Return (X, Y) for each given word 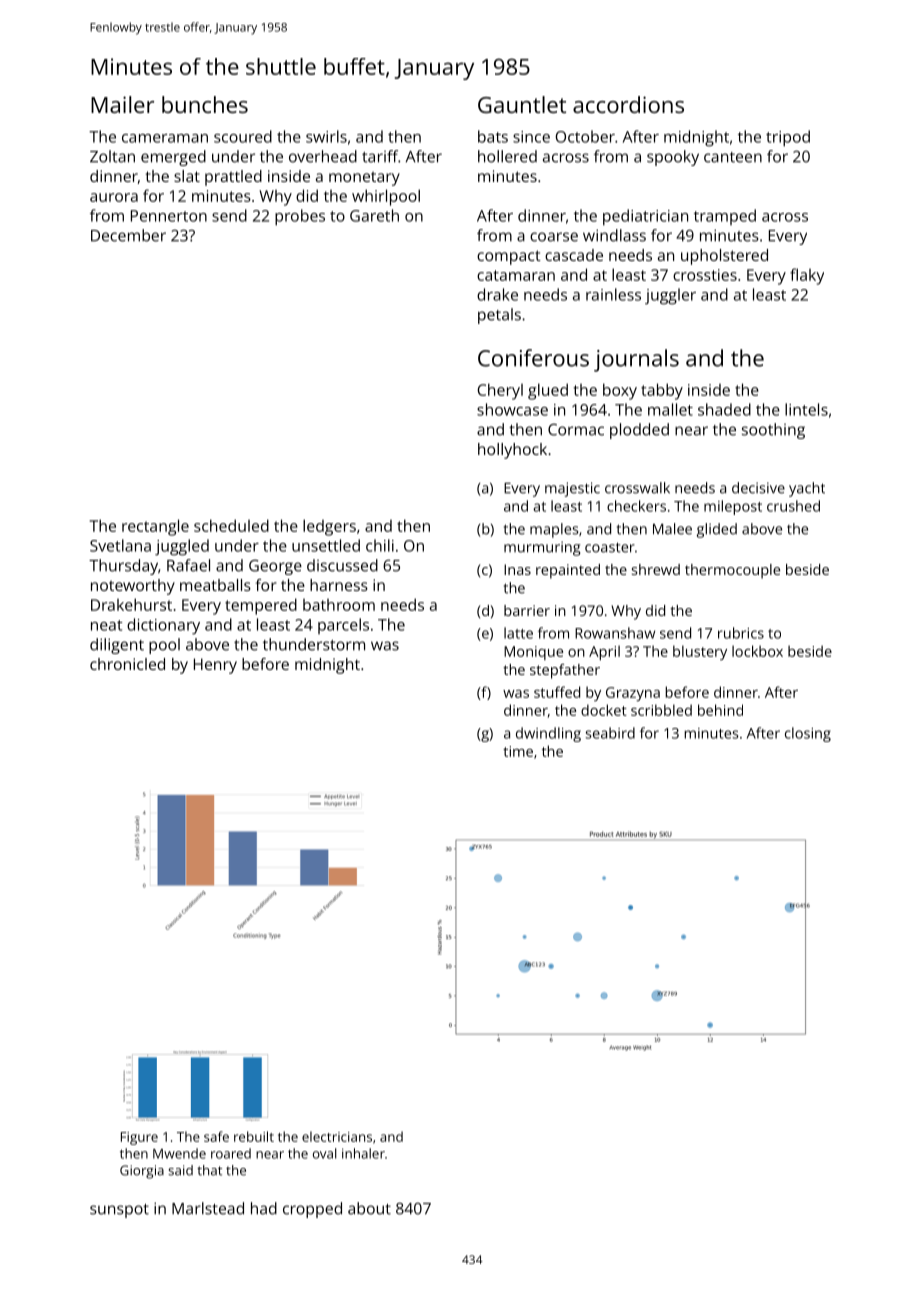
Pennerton (169, 216)
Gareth (374, 215)
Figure (139, 1138)
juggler (670, 296)
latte (518, 633)
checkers (636, 506)
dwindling (548, 734)
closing (808, 734)
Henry (215, 666)
